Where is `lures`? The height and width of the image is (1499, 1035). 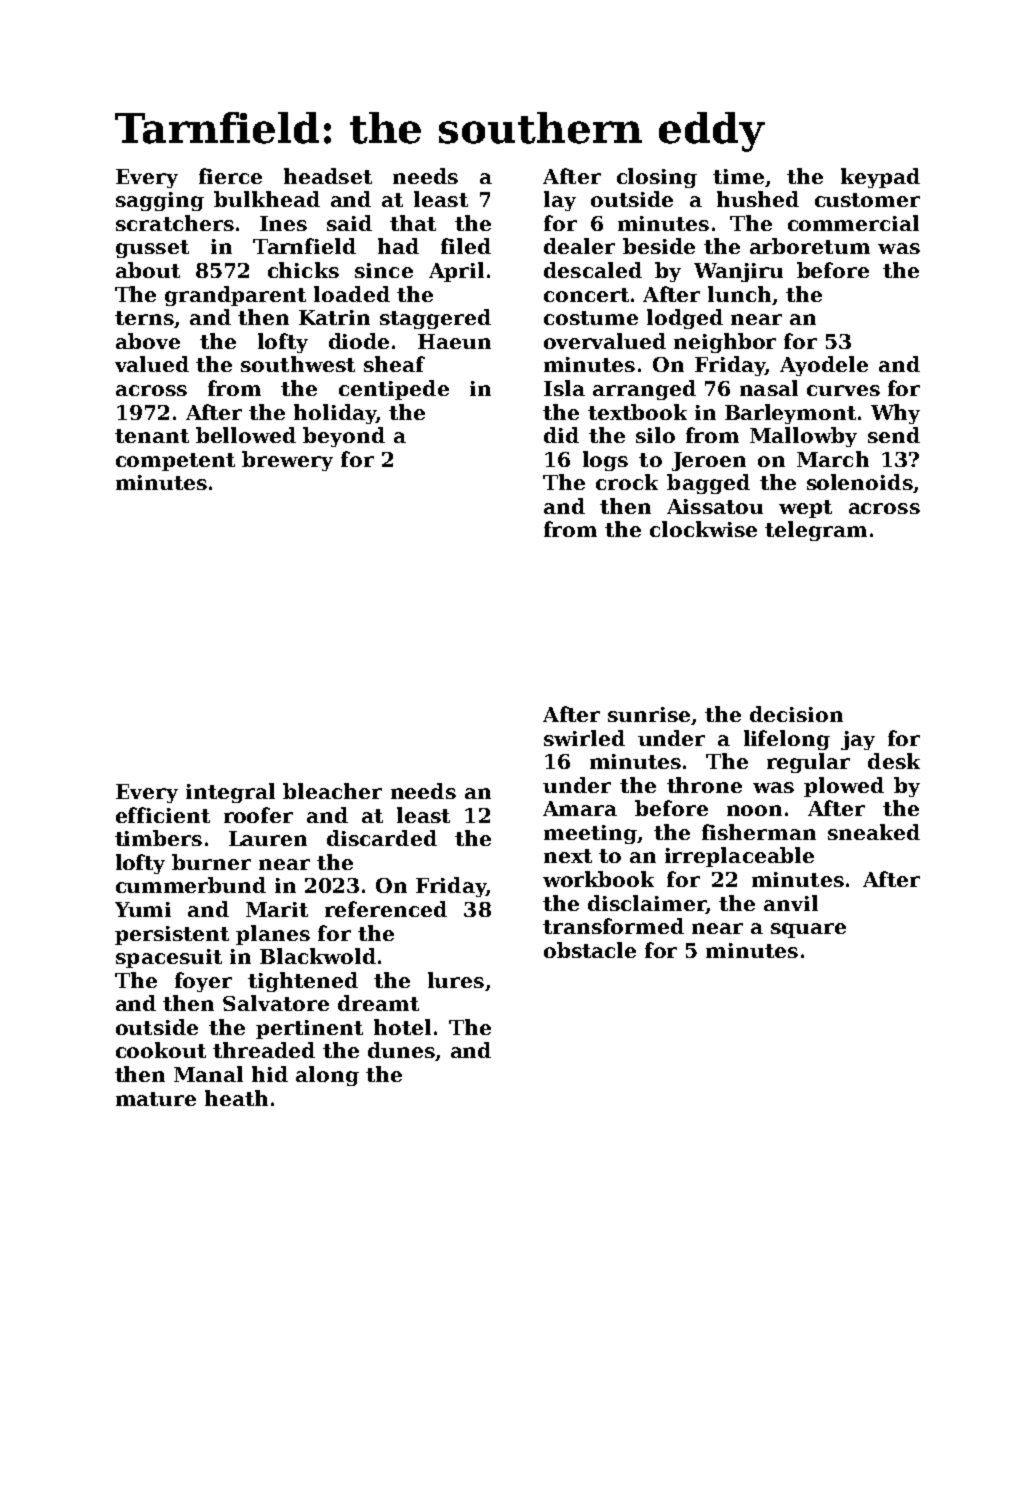 lures is located at coordinates (456, 980).
